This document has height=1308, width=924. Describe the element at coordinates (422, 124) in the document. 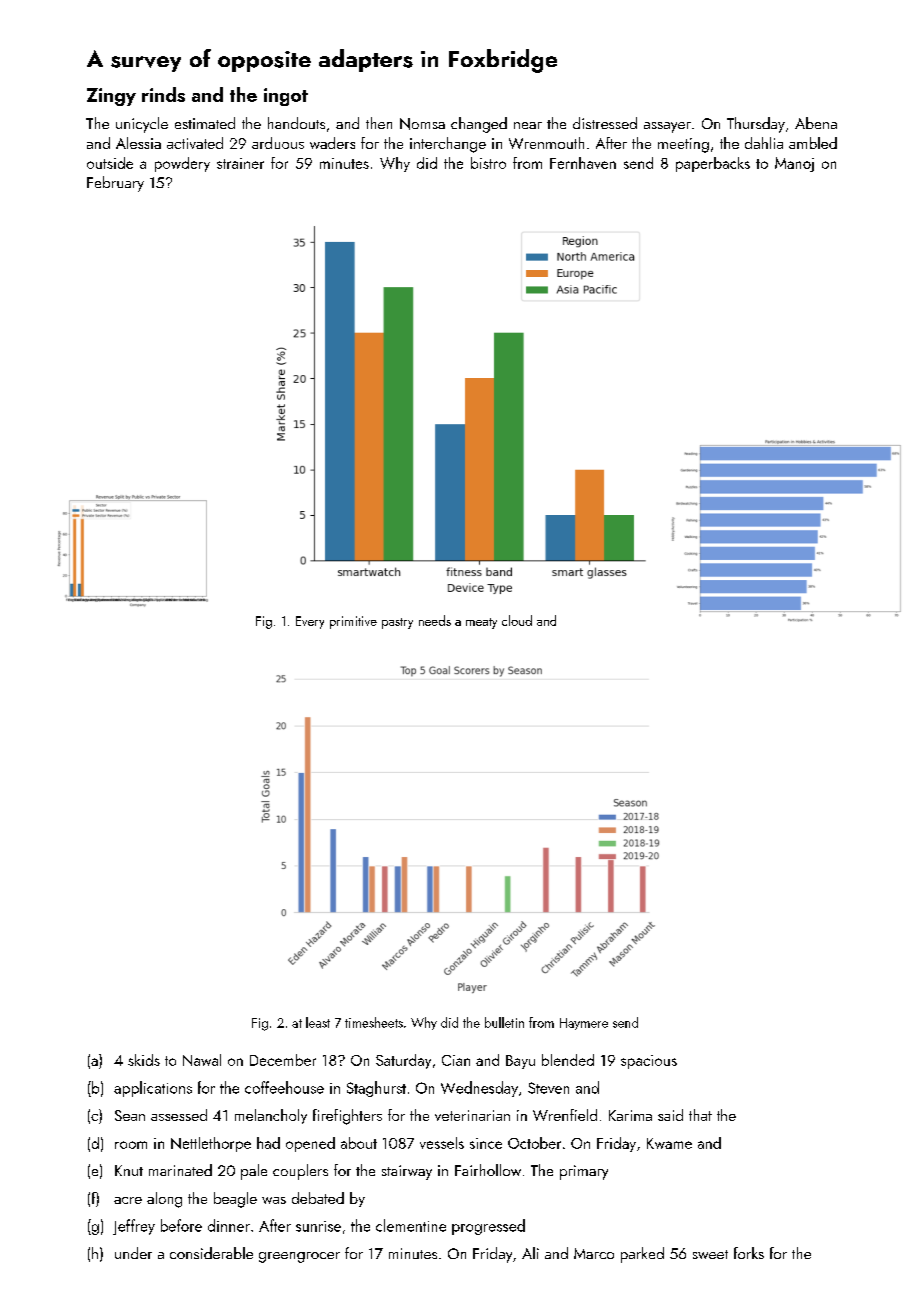

I see `Nomsa` at that location.
